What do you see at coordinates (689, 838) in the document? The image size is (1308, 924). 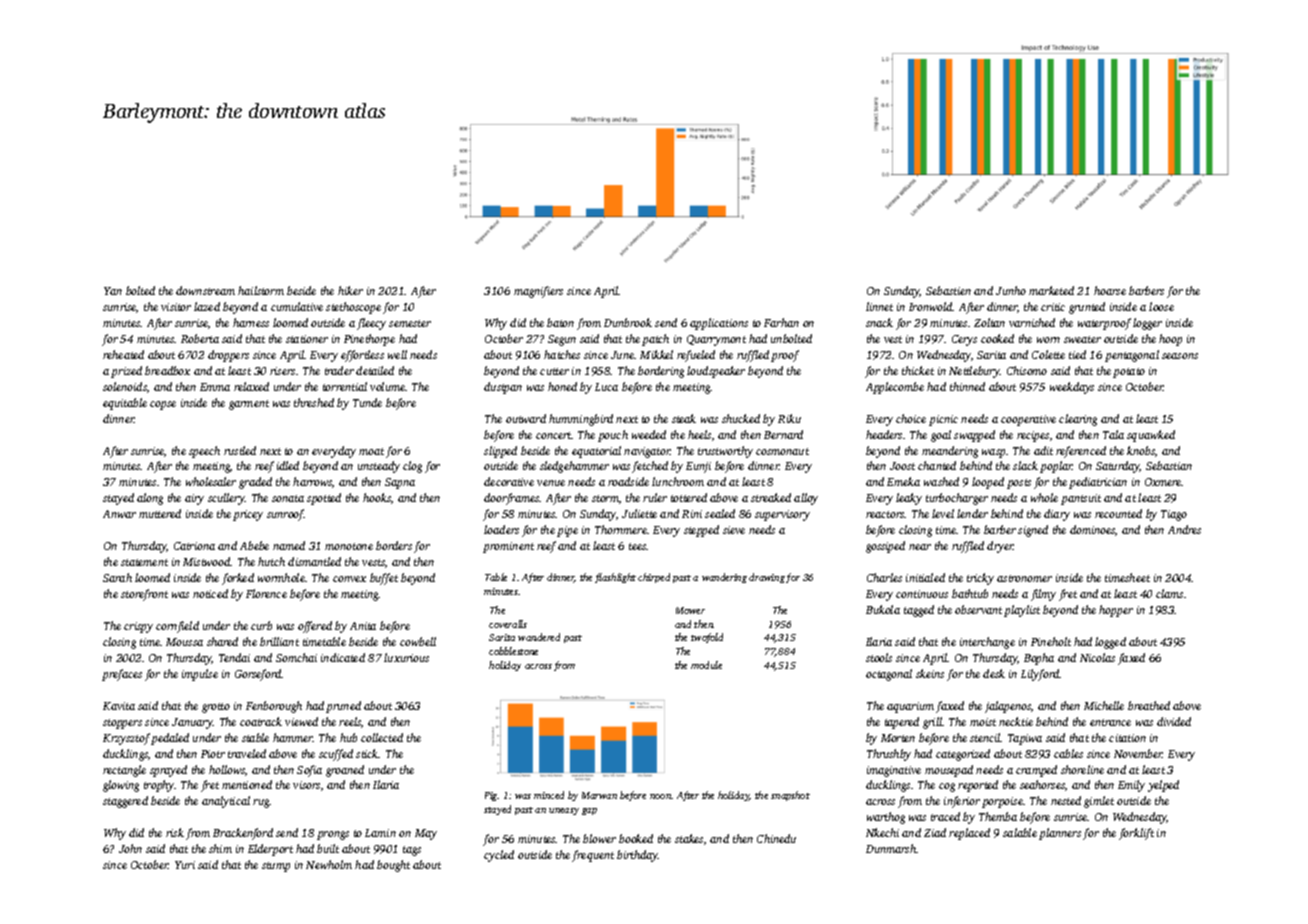 I see `stakes` at bounding box center [689, 838].
